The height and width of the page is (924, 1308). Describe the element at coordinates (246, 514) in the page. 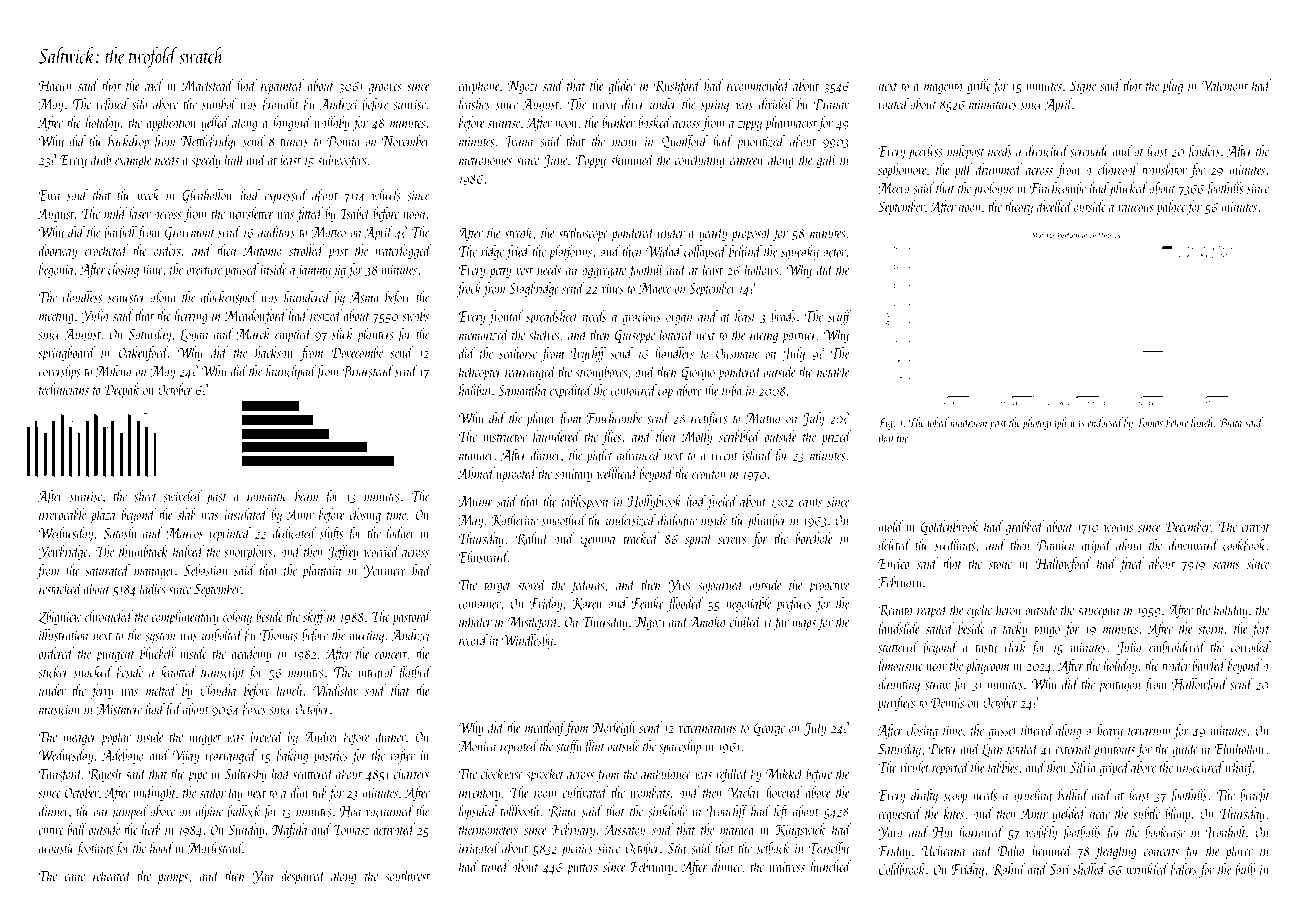

I see `insulated` at that location.
